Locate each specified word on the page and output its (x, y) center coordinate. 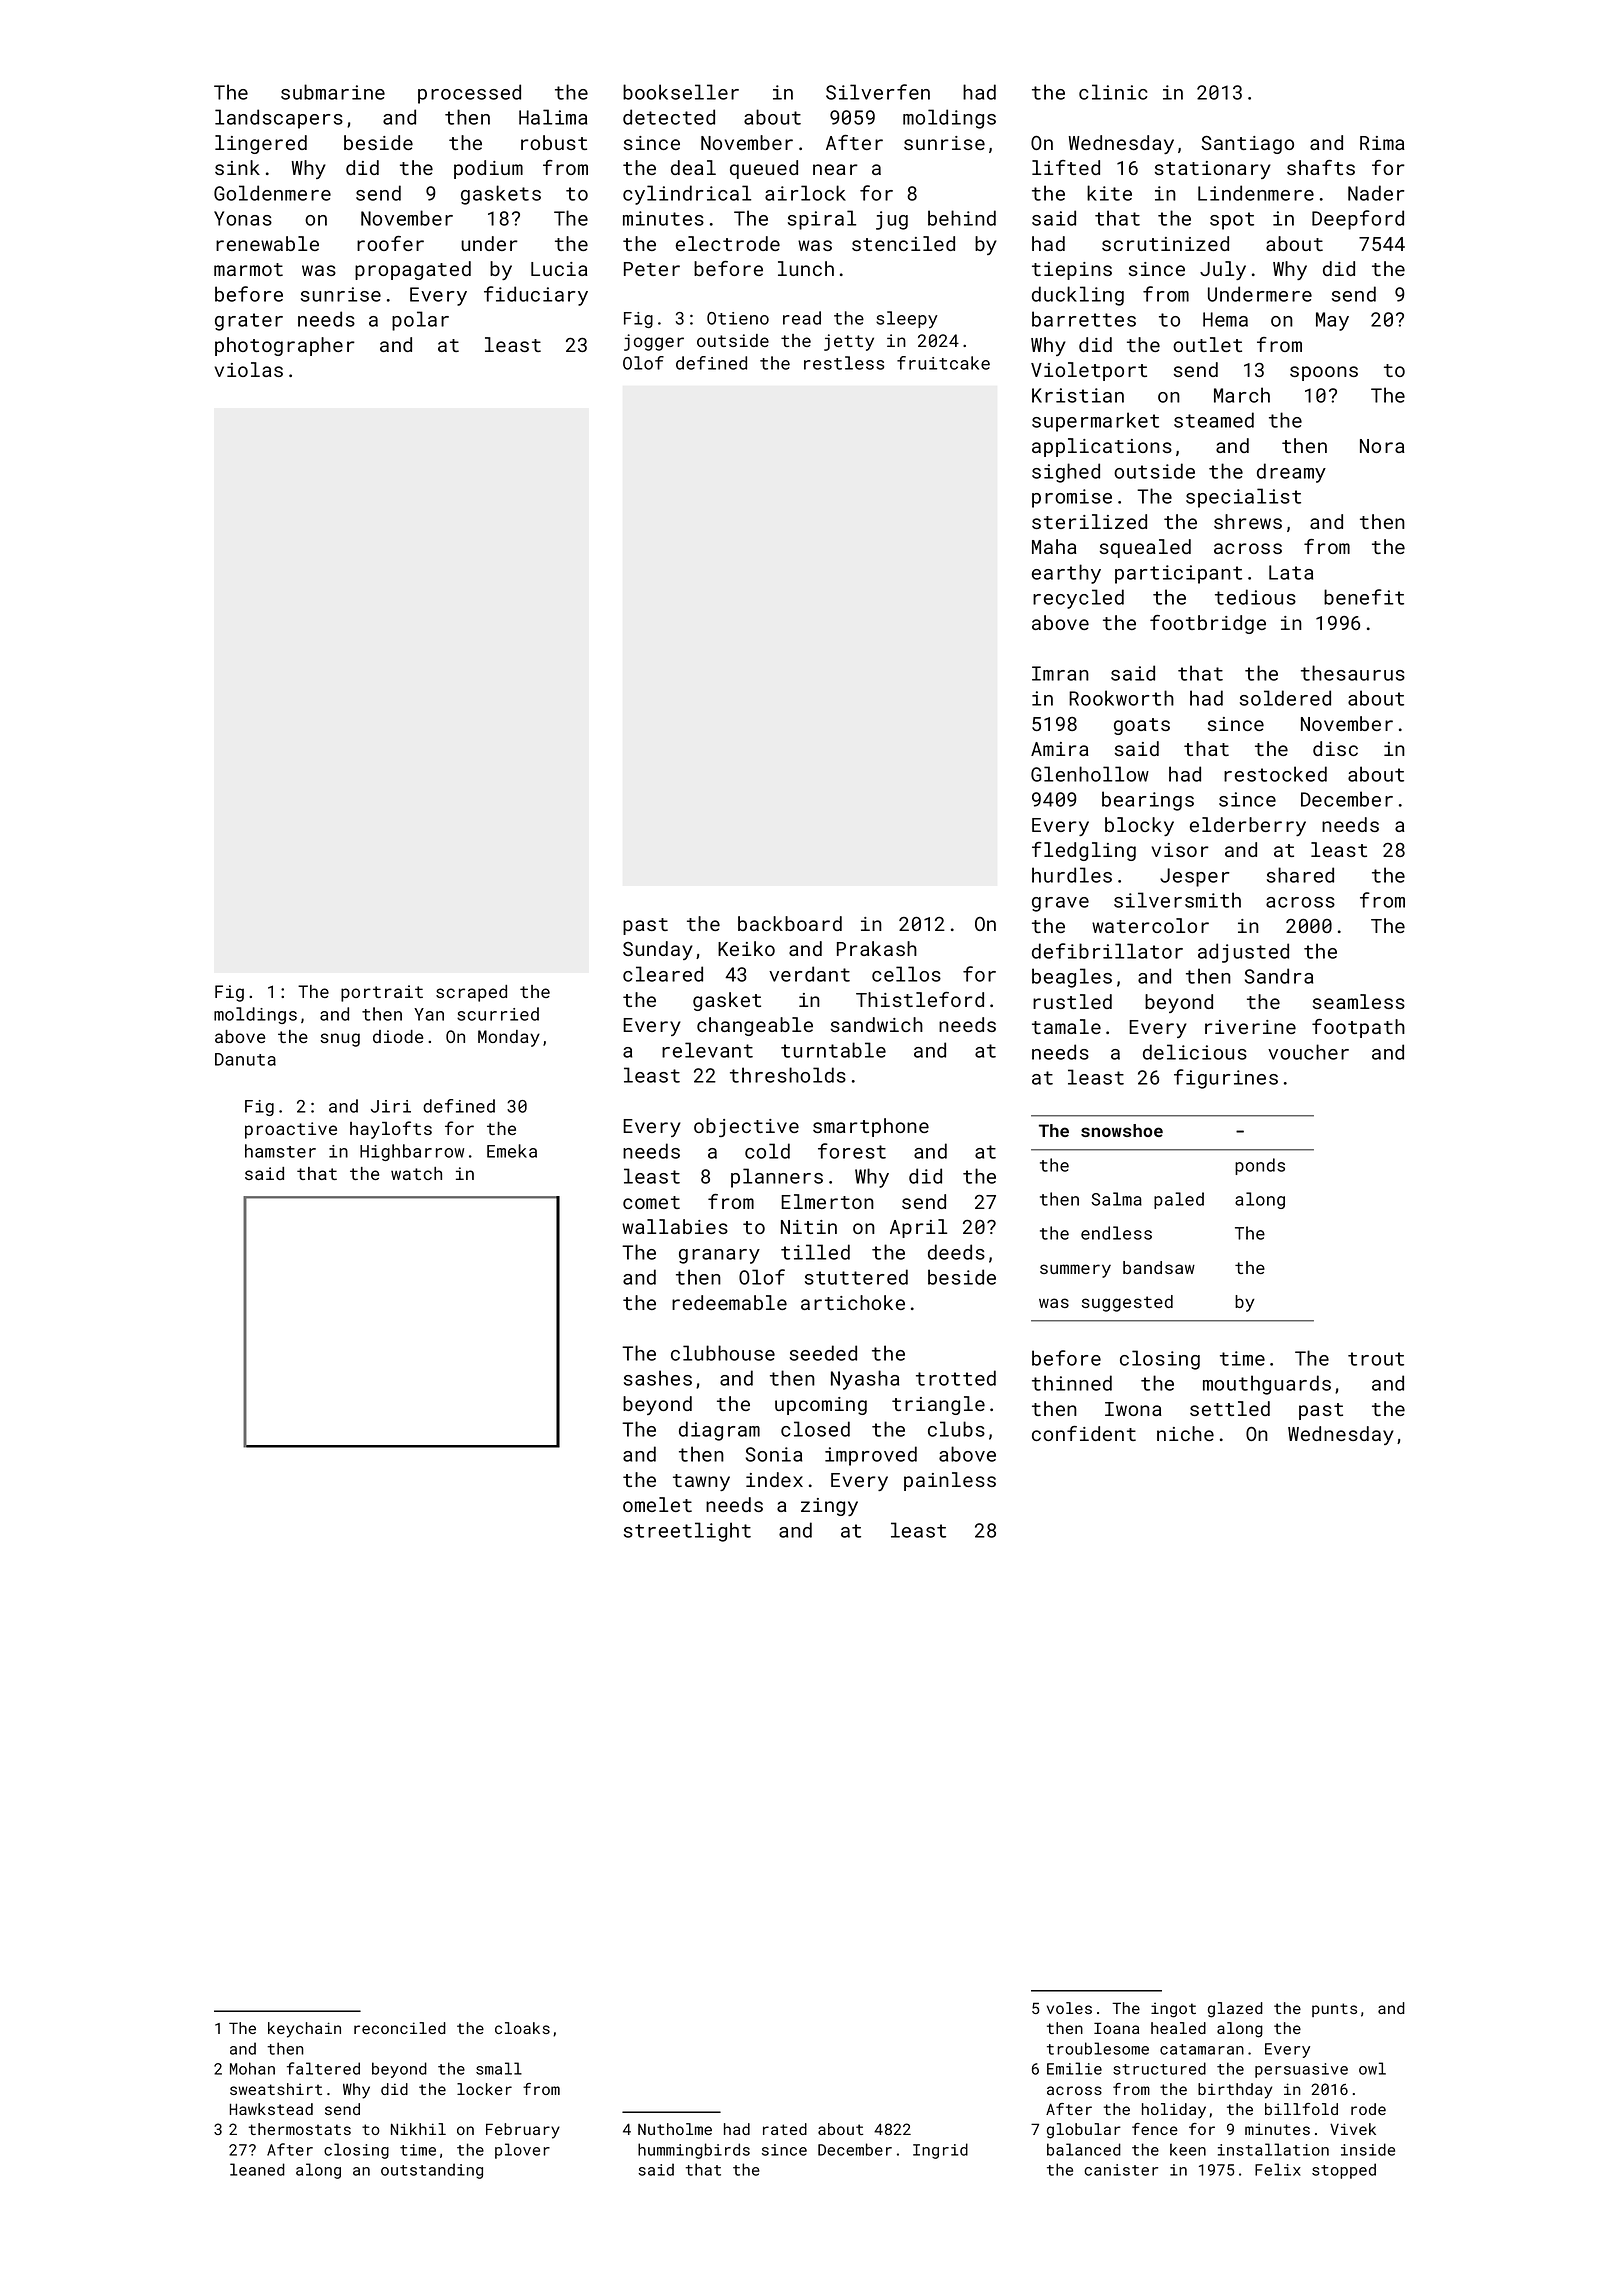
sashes (658, 1378)
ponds (1260, 1166)
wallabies (675, 1226)
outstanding (432, 2171)
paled (1179, 1200)
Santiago (1247, 145)
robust (554, 142)
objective (746, 1127)
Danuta (245, 1059)
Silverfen (878, 92)
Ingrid (940, 2151)
